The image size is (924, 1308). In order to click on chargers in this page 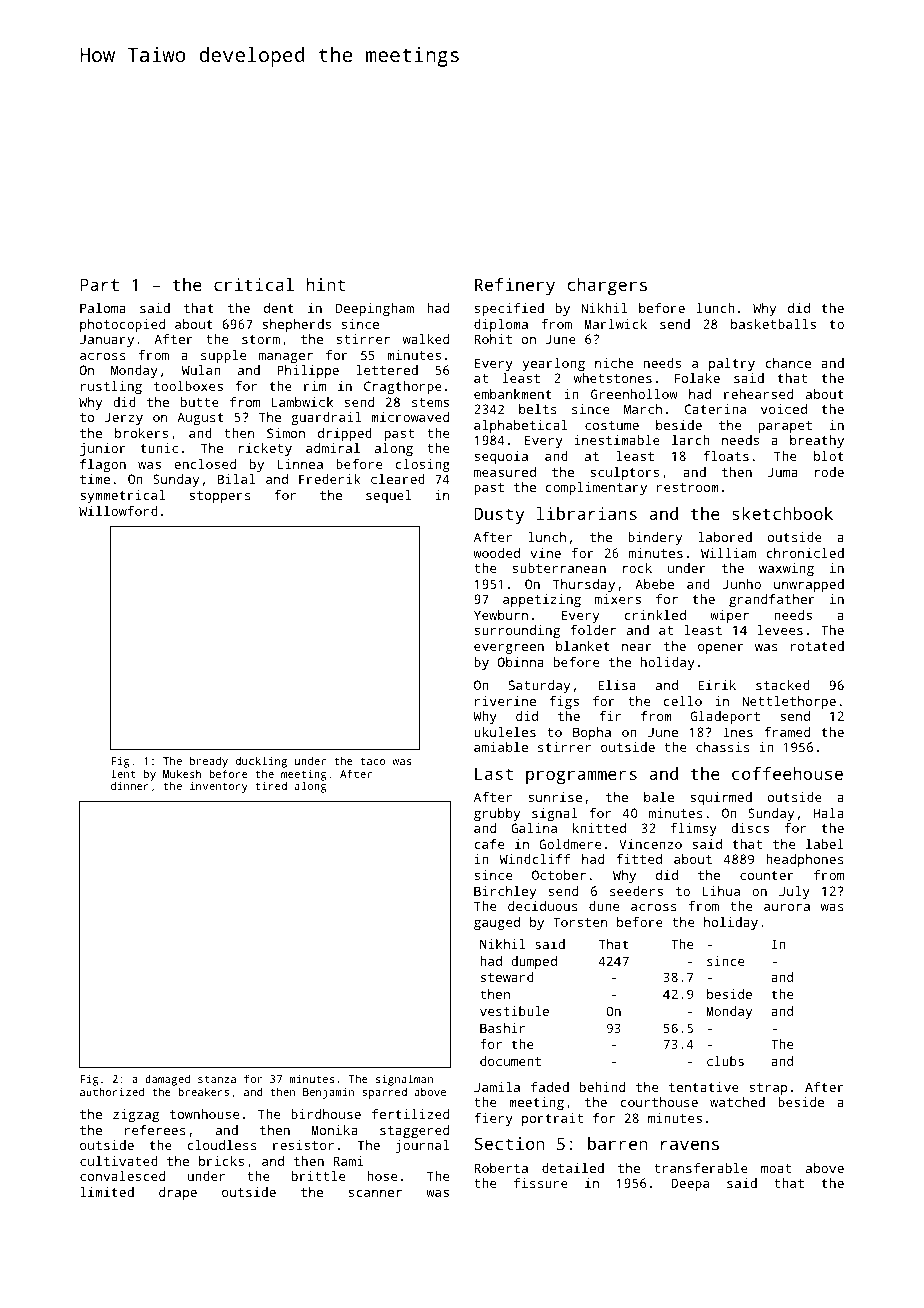, I will do `click(607, 286)`.
